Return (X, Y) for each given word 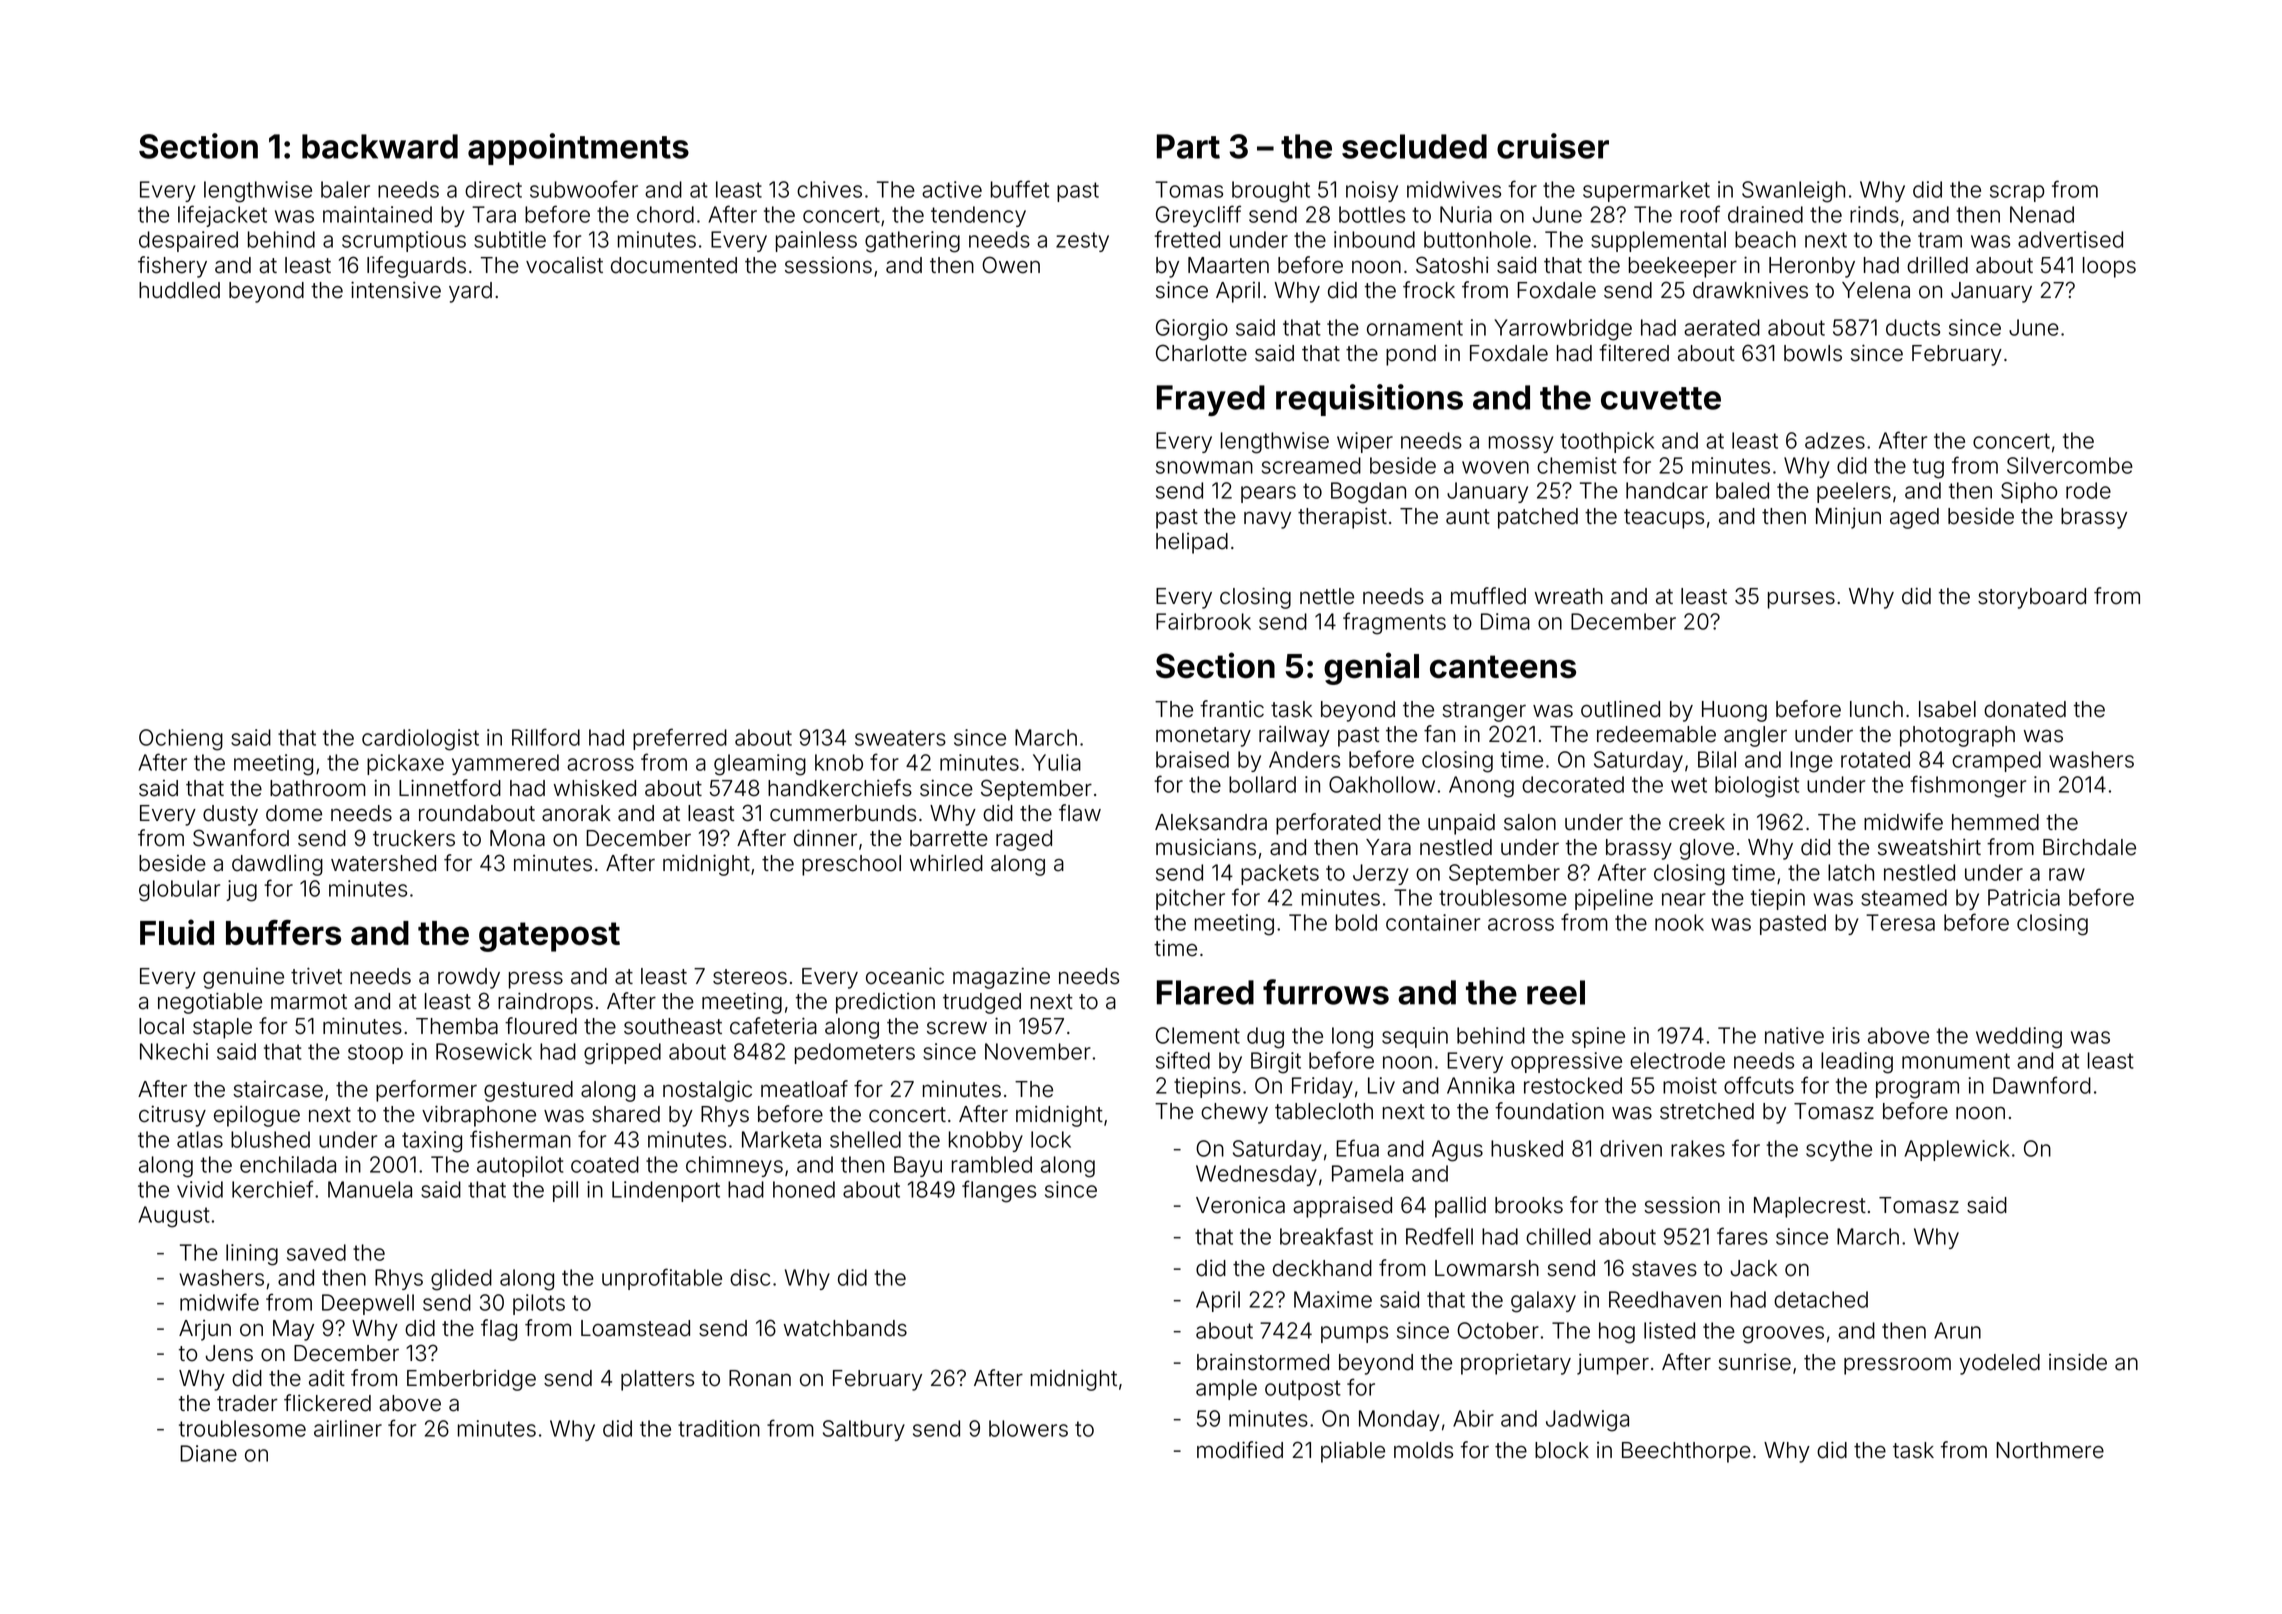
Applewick (1957, 1150)
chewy (1234, 1113)
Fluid (177, 932)
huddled (179, 290)
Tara (494, 214)
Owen (1011, 265)
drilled (1937, 265)
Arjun (205, 1330)
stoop (375, 1054)
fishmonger (1968, 786)
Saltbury (864, 1430)
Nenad (2042, 214)
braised (1192, 759)
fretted (1187, 239)
